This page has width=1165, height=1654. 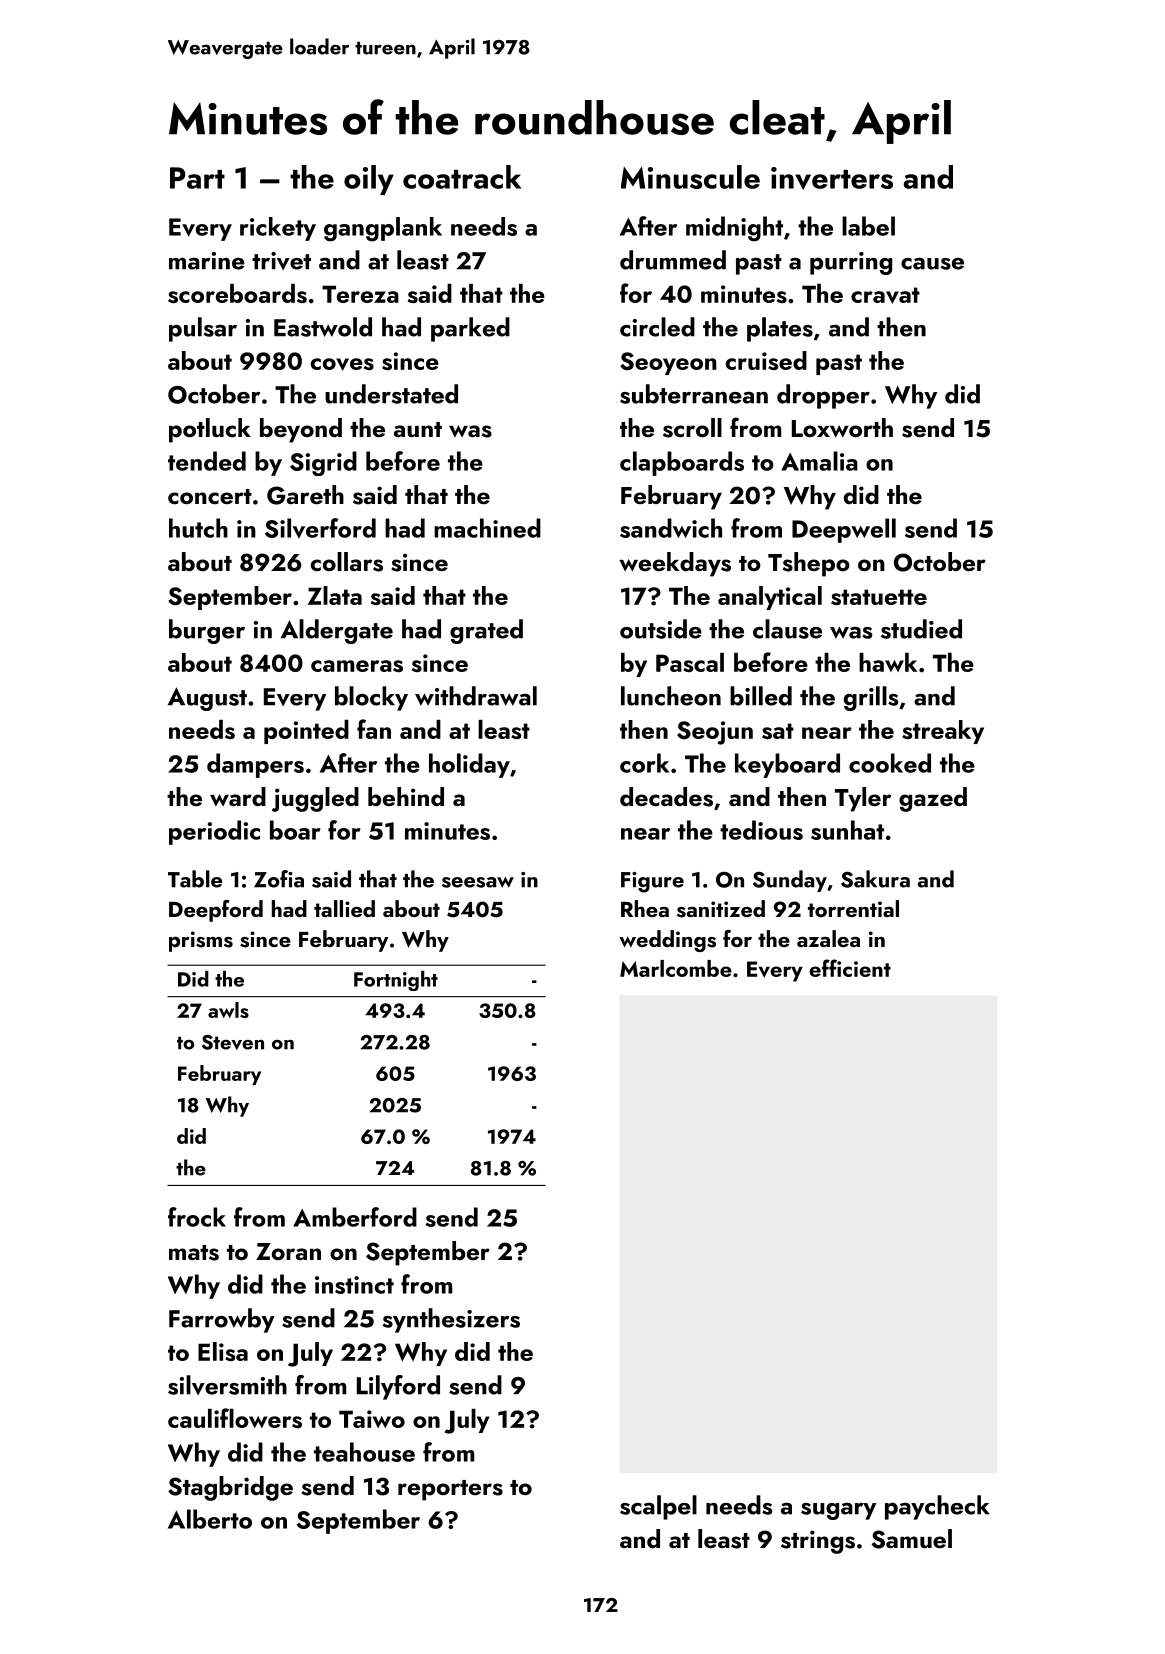 What do you see at coordinates (850, 968) in the page?
I see `efficient` at bounding box center [850, 968].
